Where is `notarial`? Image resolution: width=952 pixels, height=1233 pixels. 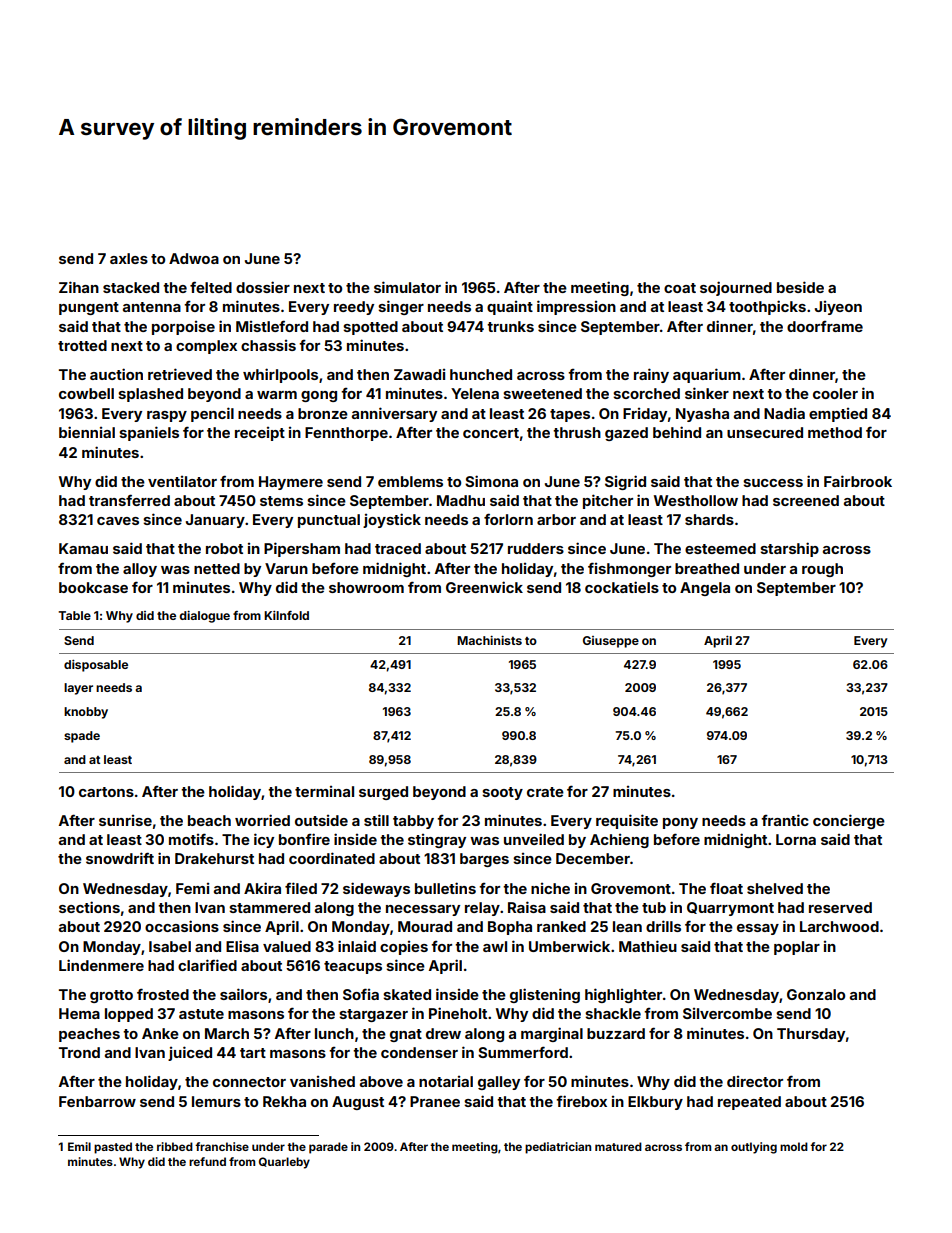 notarial is located at coordinates (446, 1081).
